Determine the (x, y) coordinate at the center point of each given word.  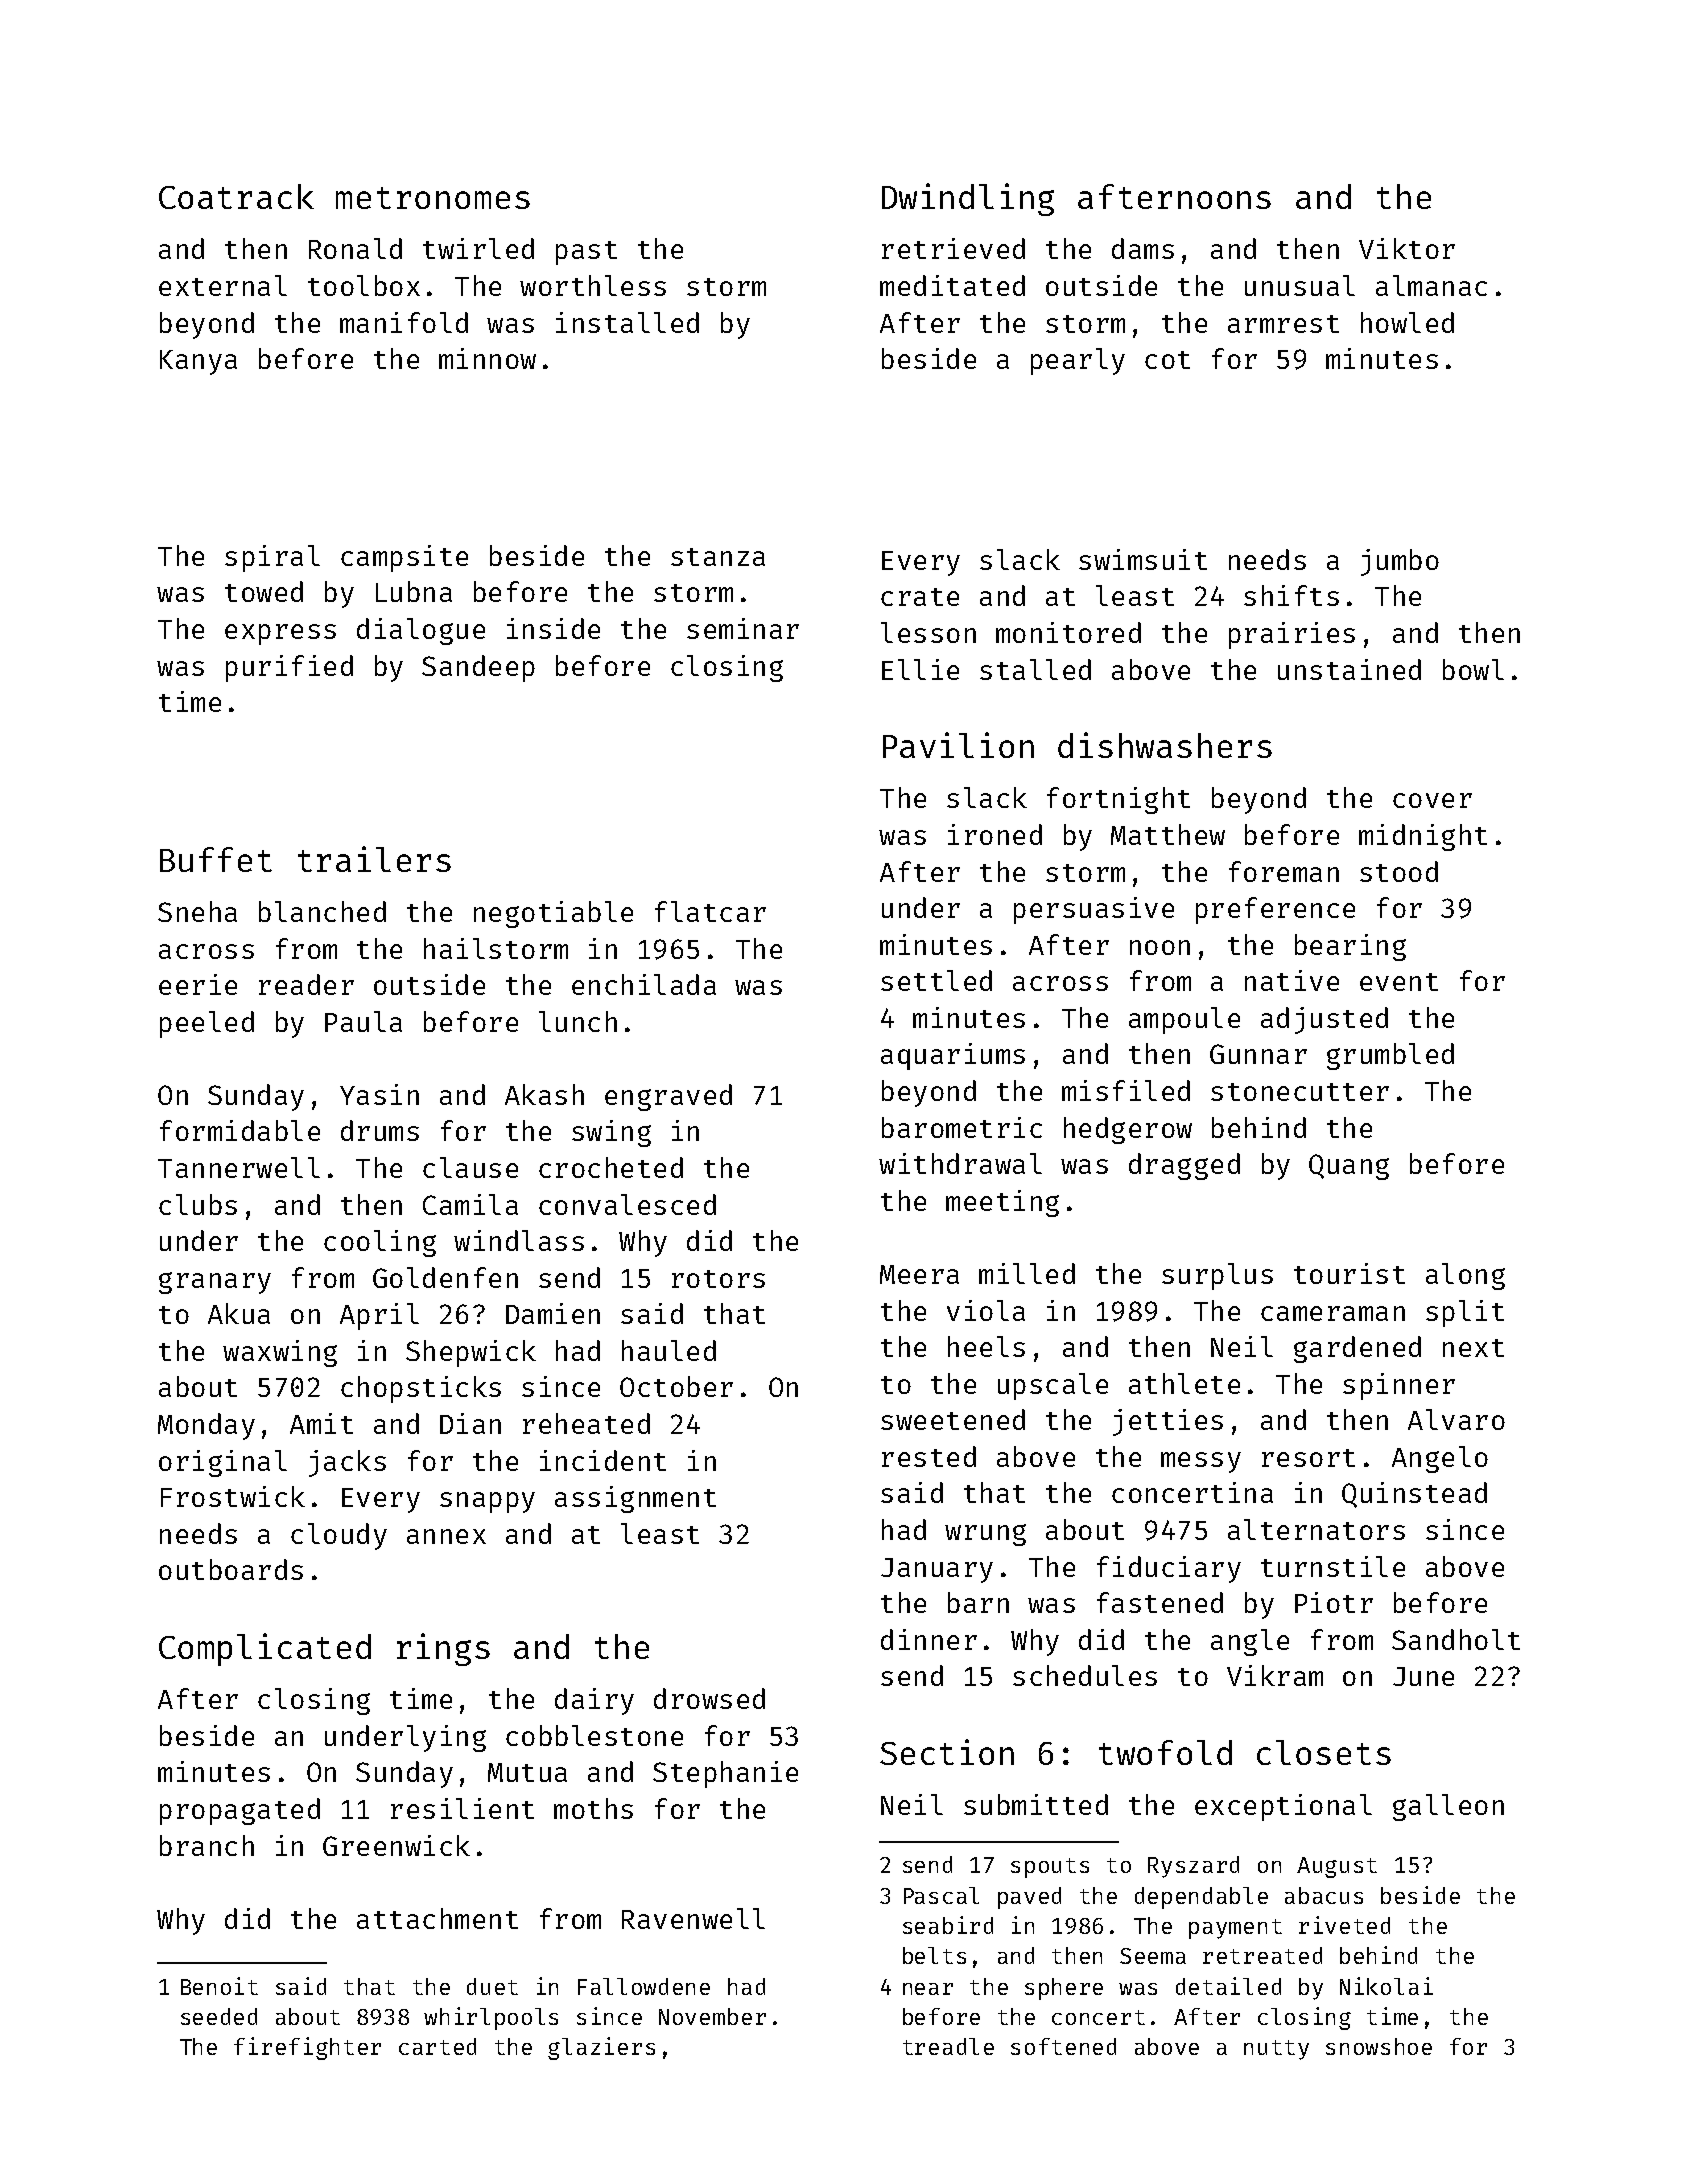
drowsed (709, 1698)
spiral (272, 558)
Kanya (198, 362)
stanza (718, 557)
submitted (1036, 1804)
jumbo (1400, 562)
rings (443, 1649)
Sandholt (1456, 1639)
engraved (668, 1097)
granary (215, 1283)
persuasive (1094, 910)
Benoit (219, 1986)
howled (1407, 322)
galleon (1448, 1807)
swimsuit (1143, 559)
